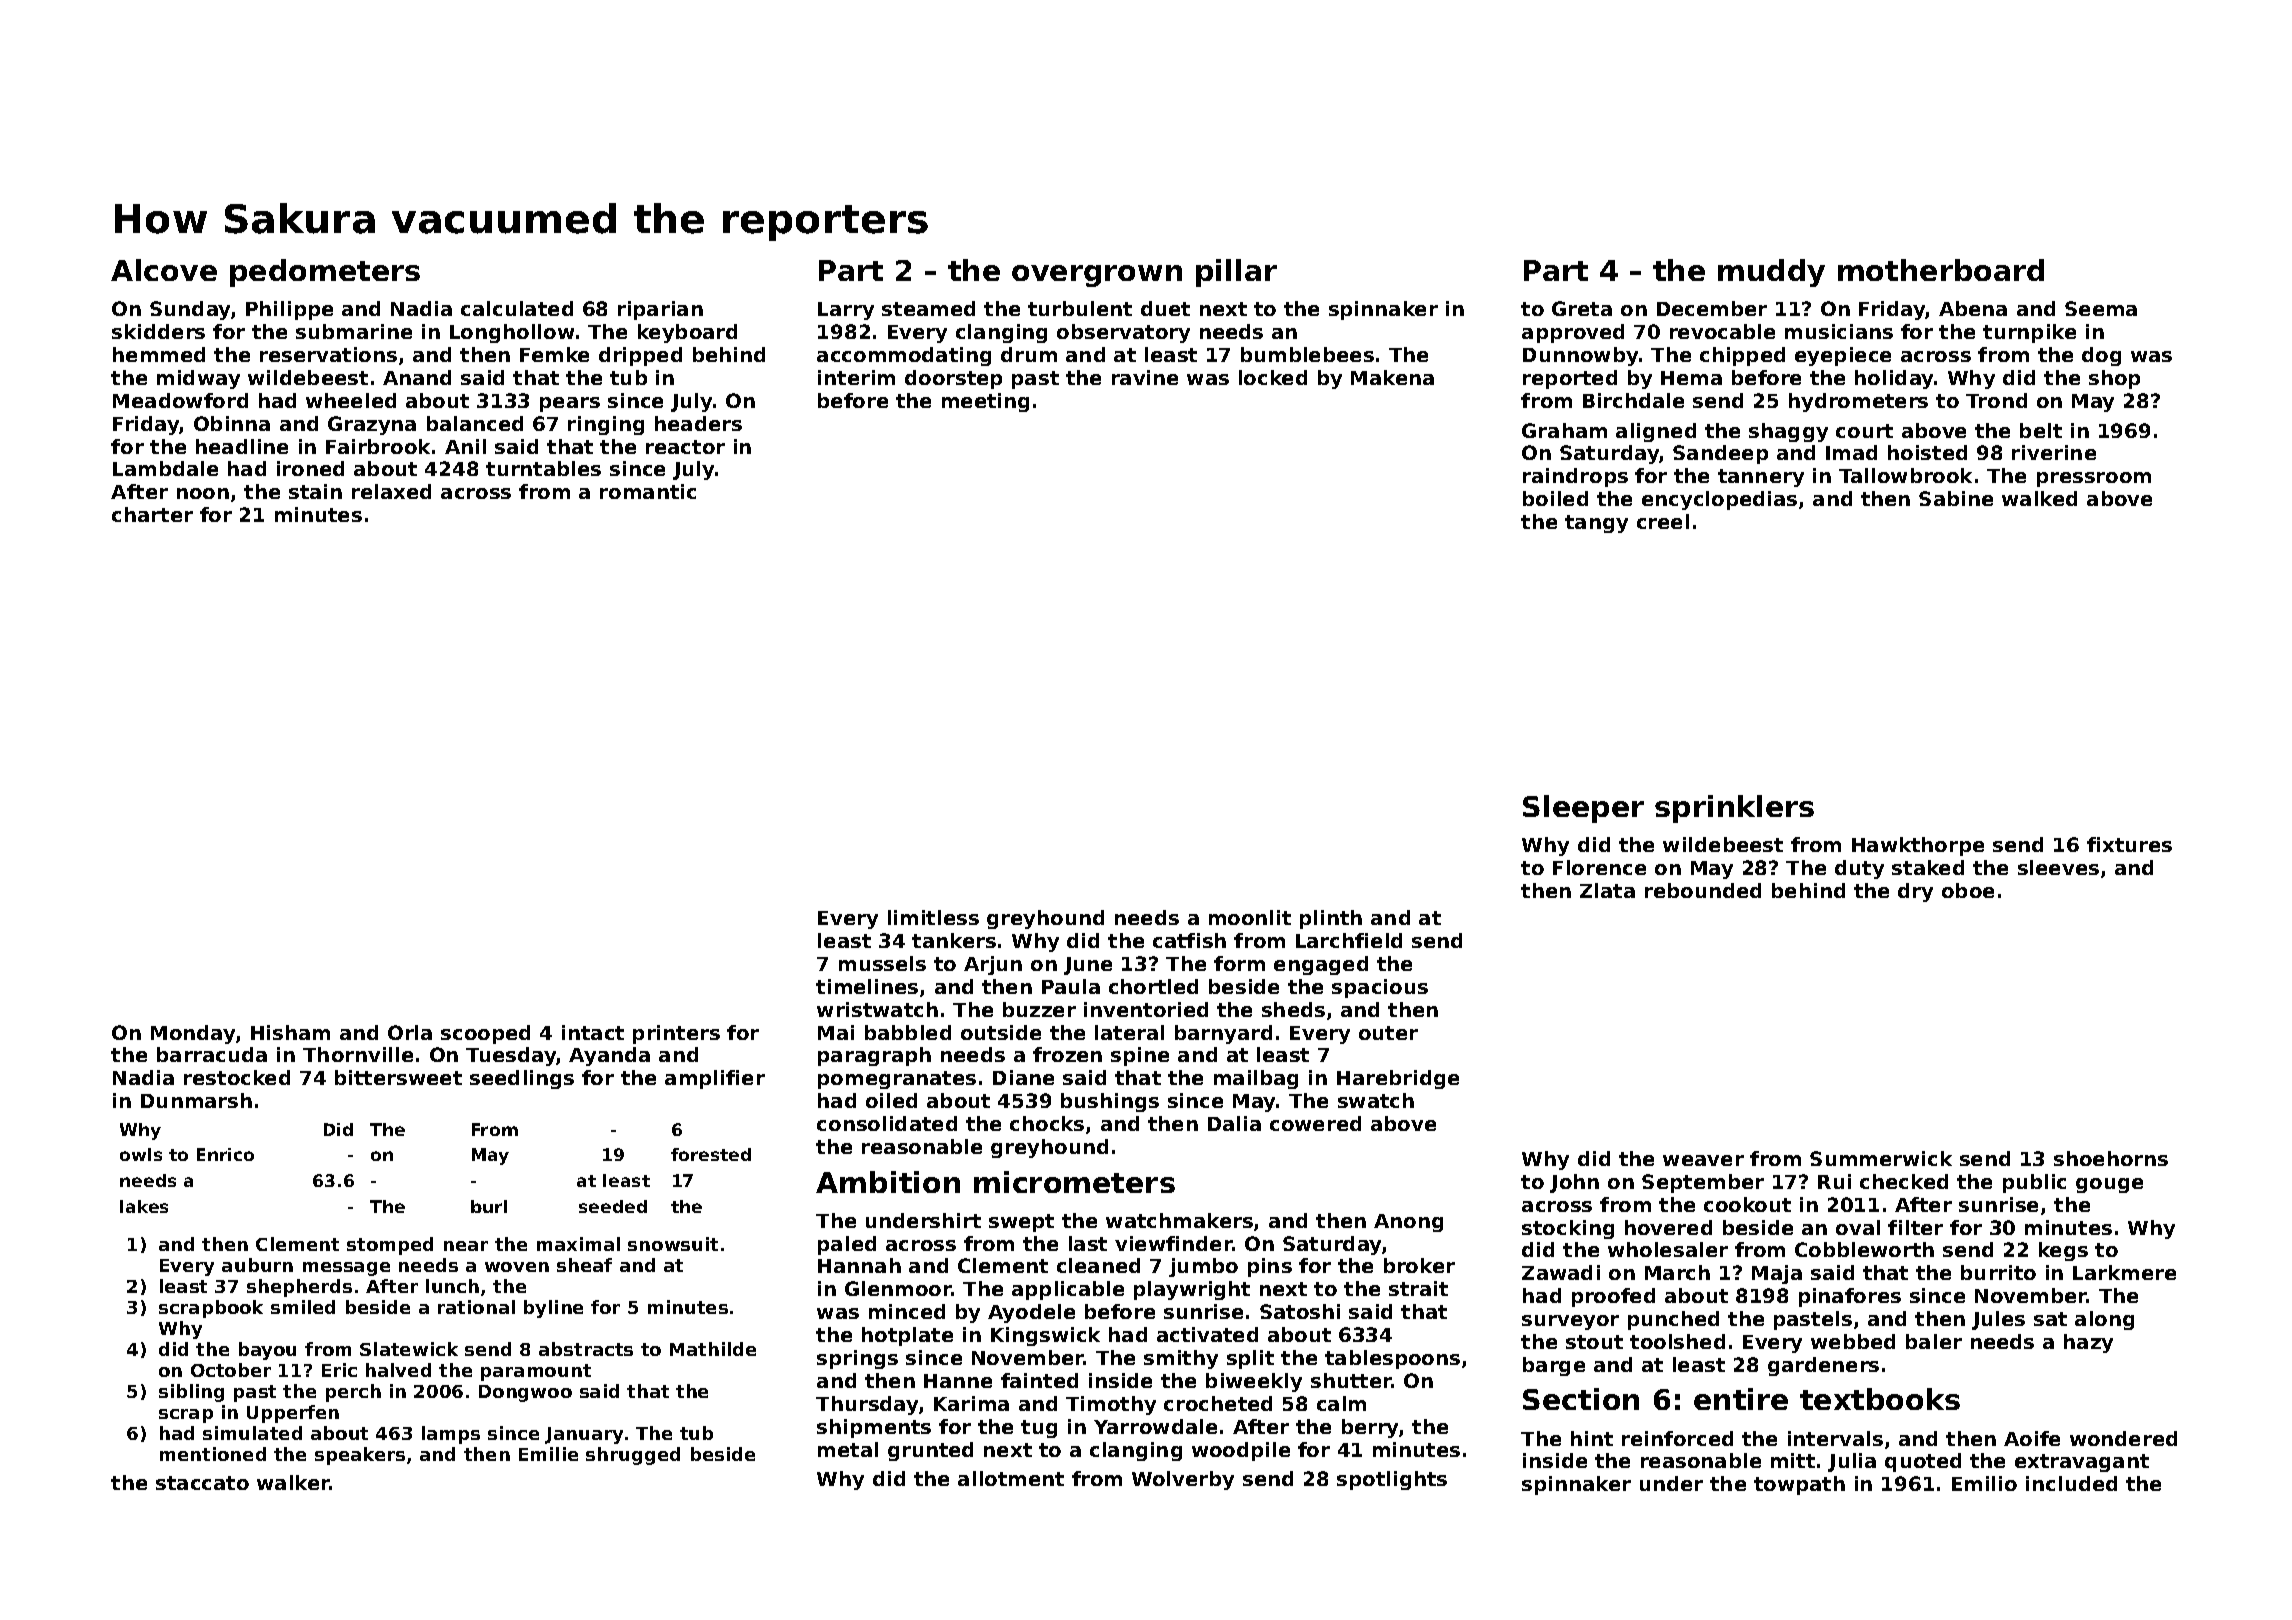 The width and height of the document is (2292, 1620). Describe the element at coordinates (1915, 892) in the document. I see `dry` at that location.
